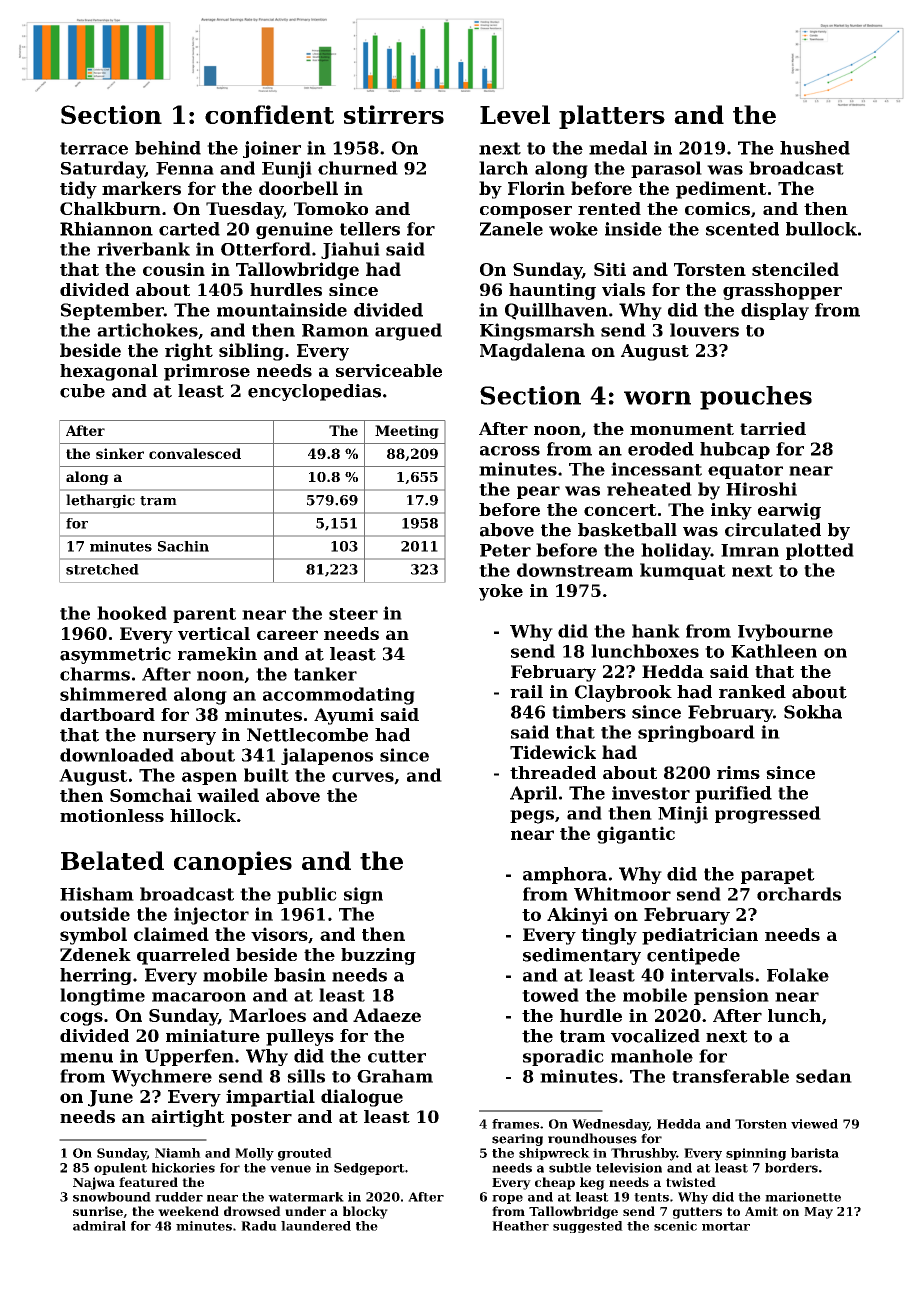  I want to click on hushed, so click(815, 148).
